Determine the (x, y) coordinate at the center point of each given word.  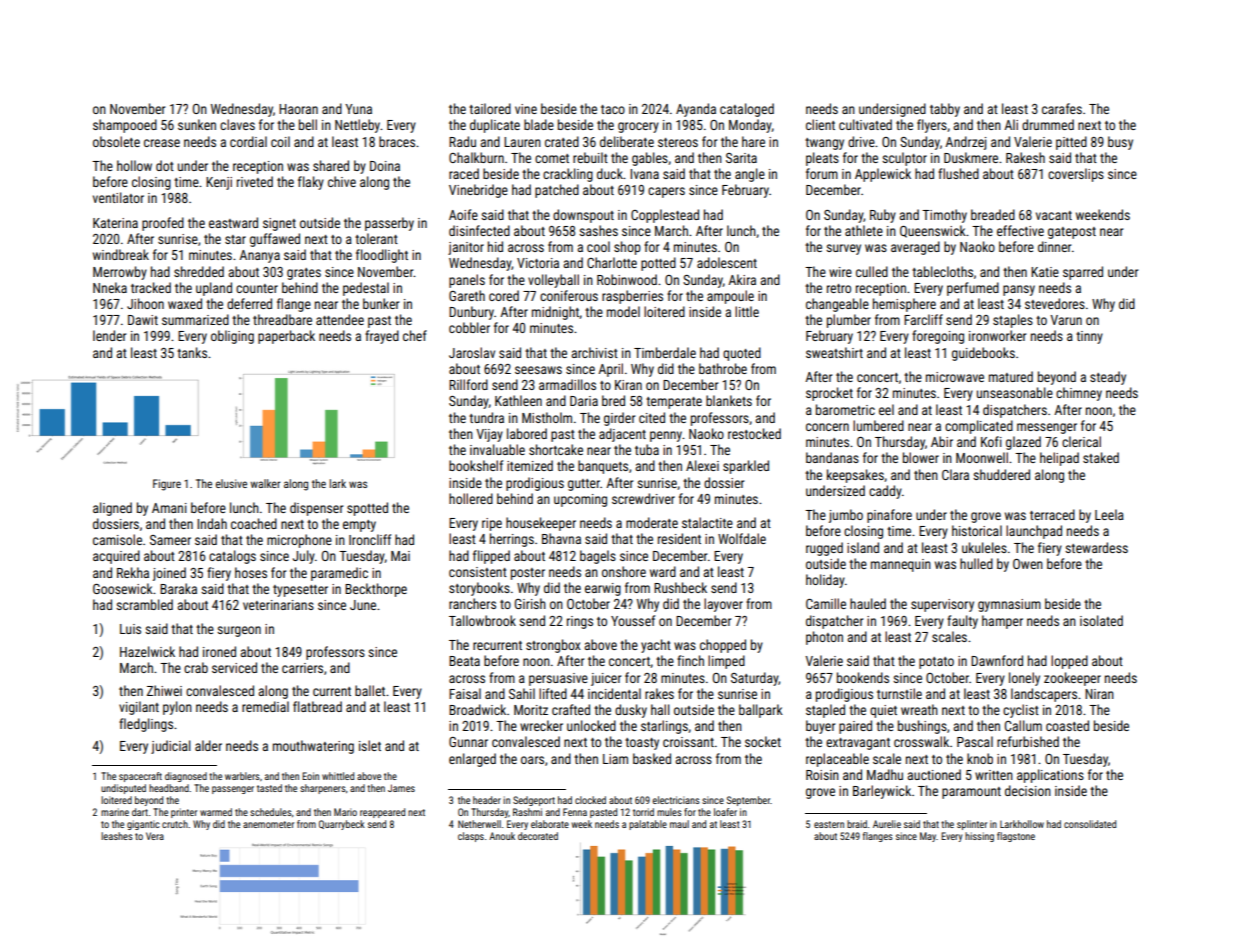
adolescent (727, 262)
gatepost (1072, 233)
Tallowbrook (482, 620)
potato (936, 663)
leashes (117, 836)
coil (280, 141)
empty (359, 526)
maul (679, 824)
